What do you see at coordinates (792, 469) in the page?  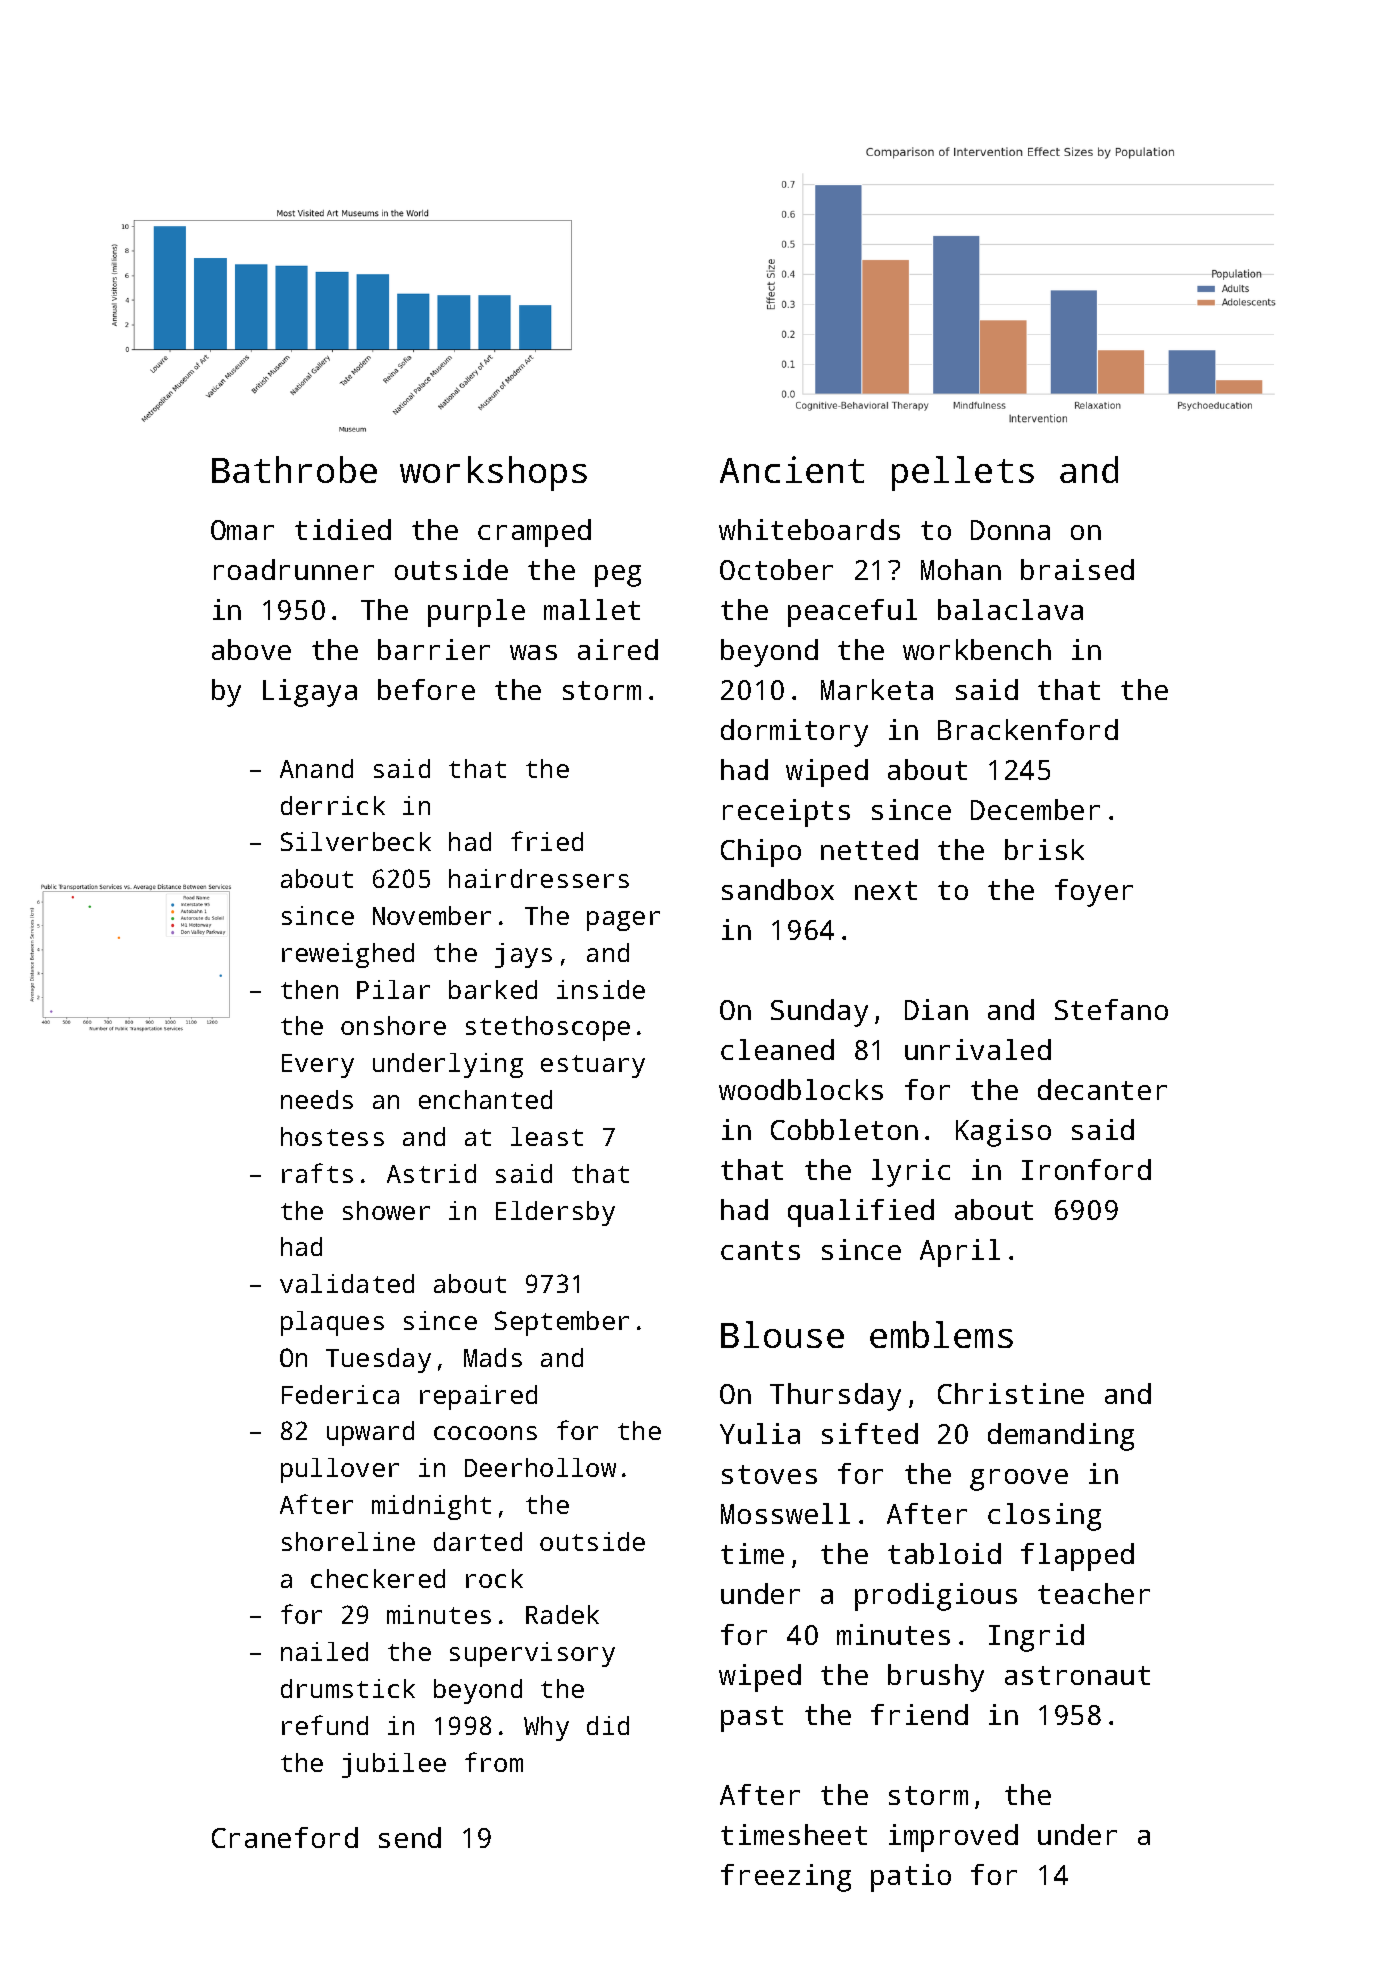 I see `Ancient` at bounding box center [792, 469].
